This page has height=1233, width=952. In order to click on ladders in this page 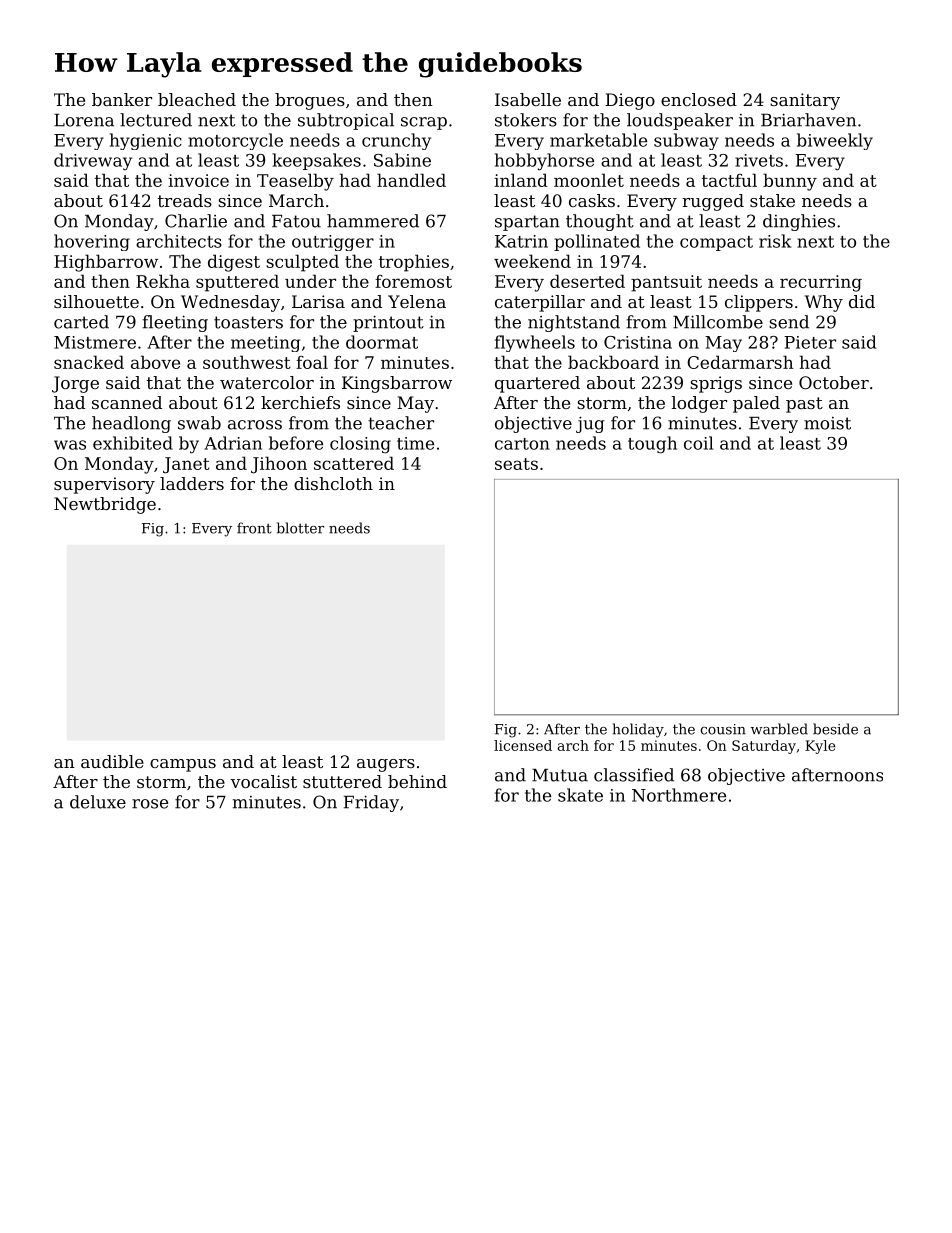, I will do `click(192, 483)`.
